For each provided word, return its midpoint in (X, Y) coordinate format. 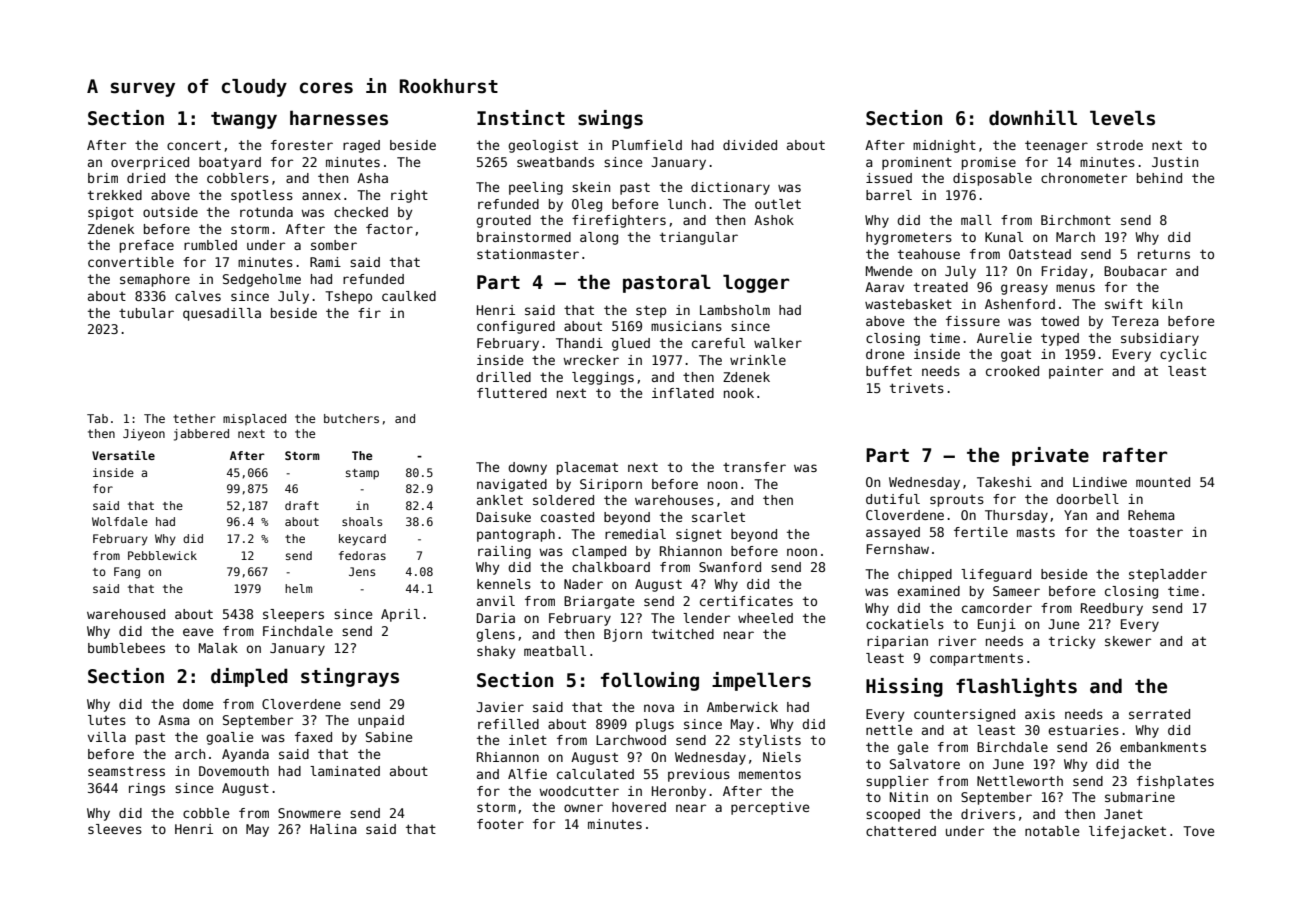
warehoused (126, 614)
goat (1016, 356)
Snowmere (309, 813)
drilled (503, 377)
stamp (362, 474)
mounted (1163, 482)
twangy (244, 120)
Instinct (521, 118)
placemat (587, 468)
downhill (1033, 118)
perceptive (770, 808)
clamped (599, 552)
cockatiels (905, 624)
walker (778, 343)
